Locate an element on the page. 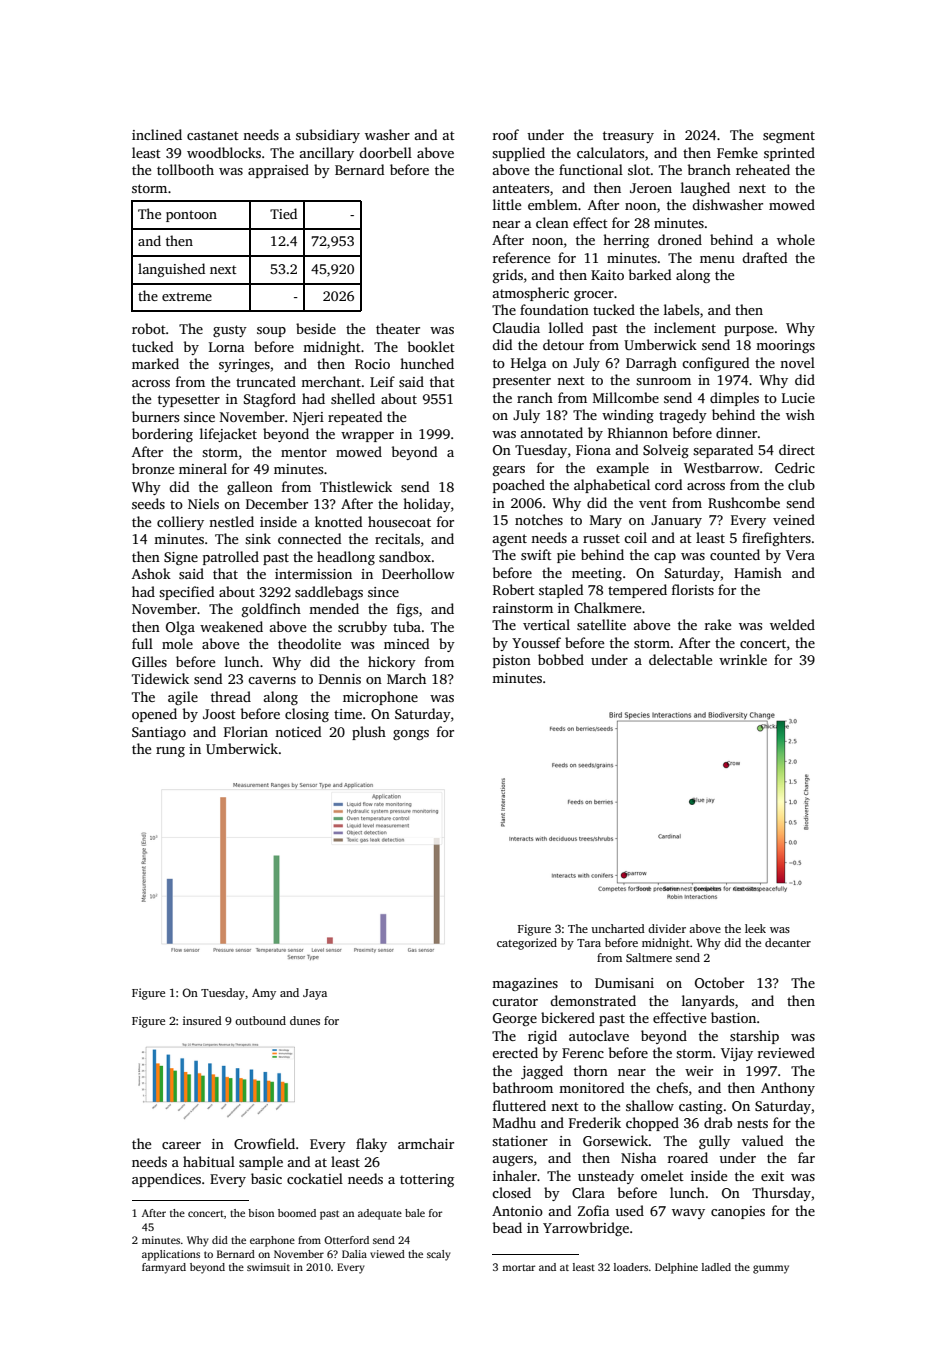  grids is located at coordinates (508, 276).
